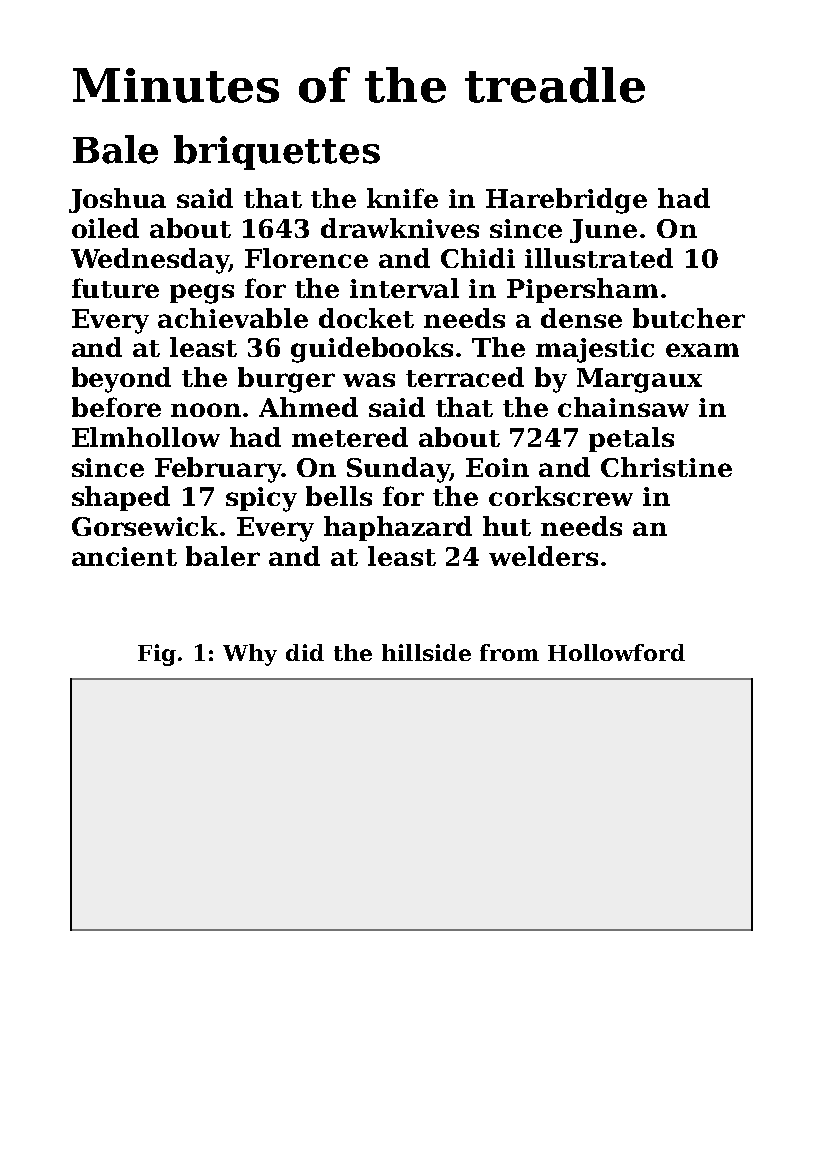  Describe the element at coordinates (402, 198) in the image. I see `knife` at that location.
